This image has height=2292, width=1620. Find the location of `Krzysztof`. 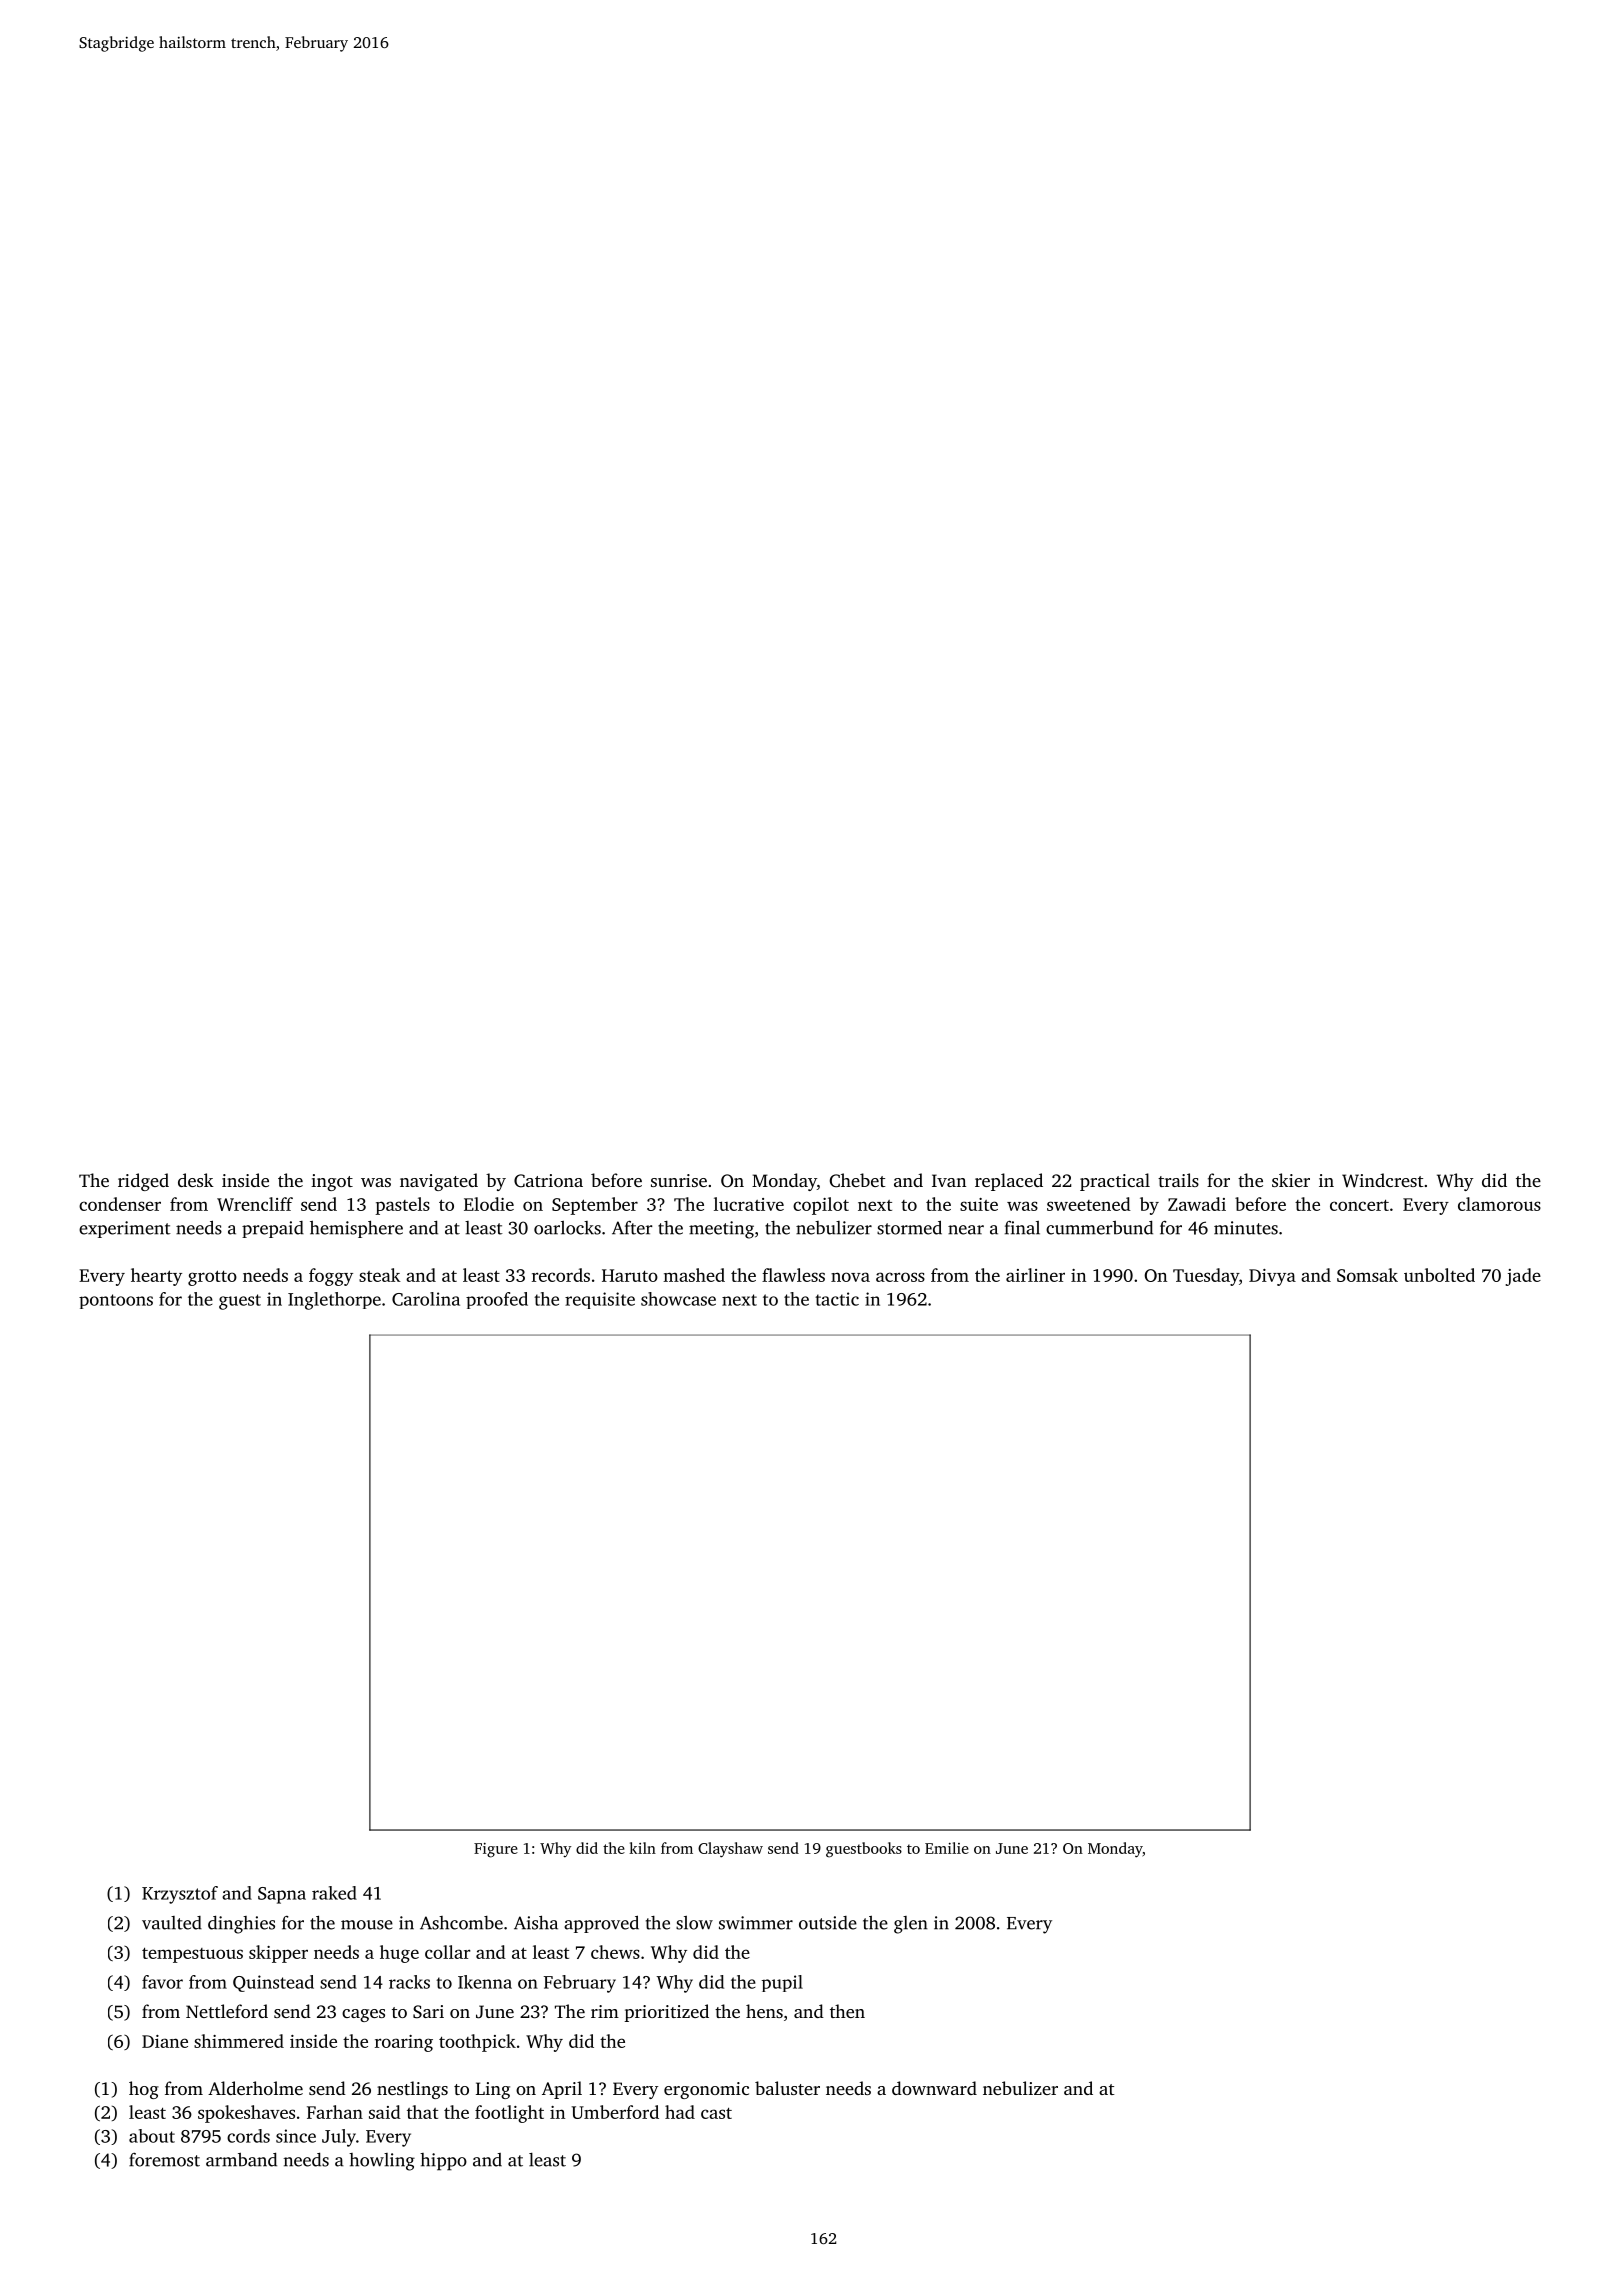

Krzysztof is located at coordinates (180, 1895).
